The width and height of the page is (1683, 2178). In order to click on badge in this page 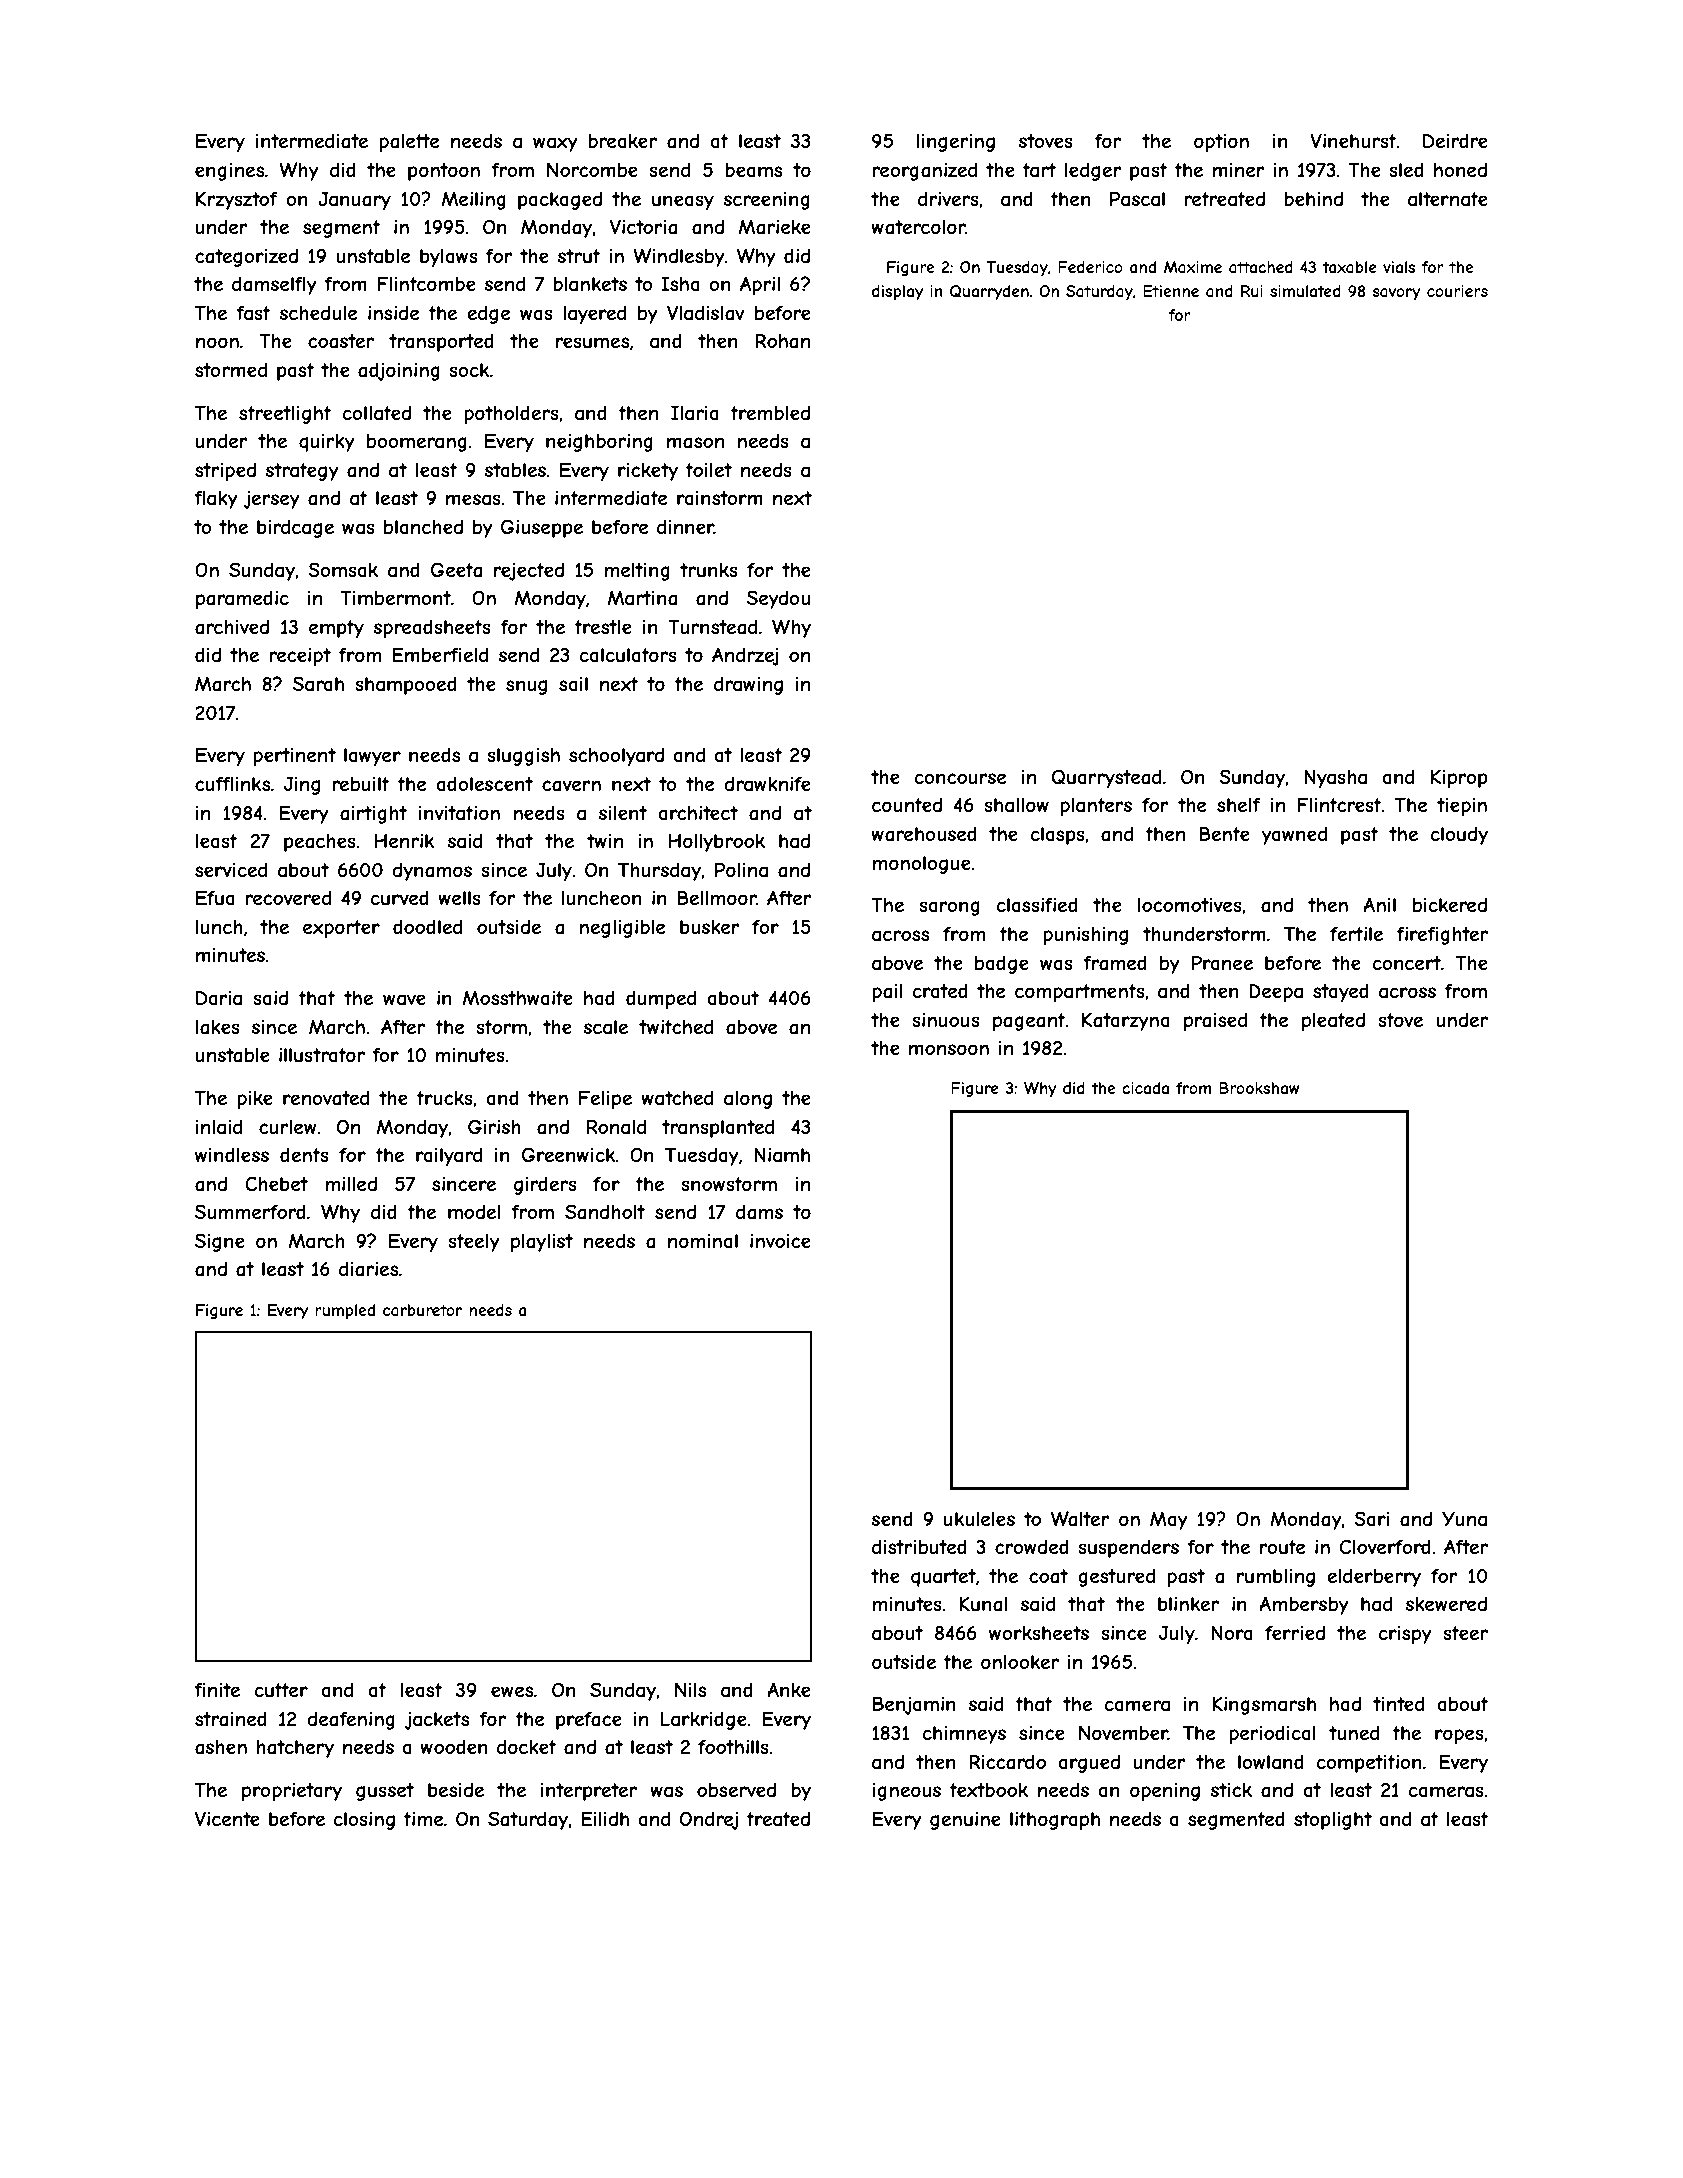, I will do `click(1002, 964)`.
